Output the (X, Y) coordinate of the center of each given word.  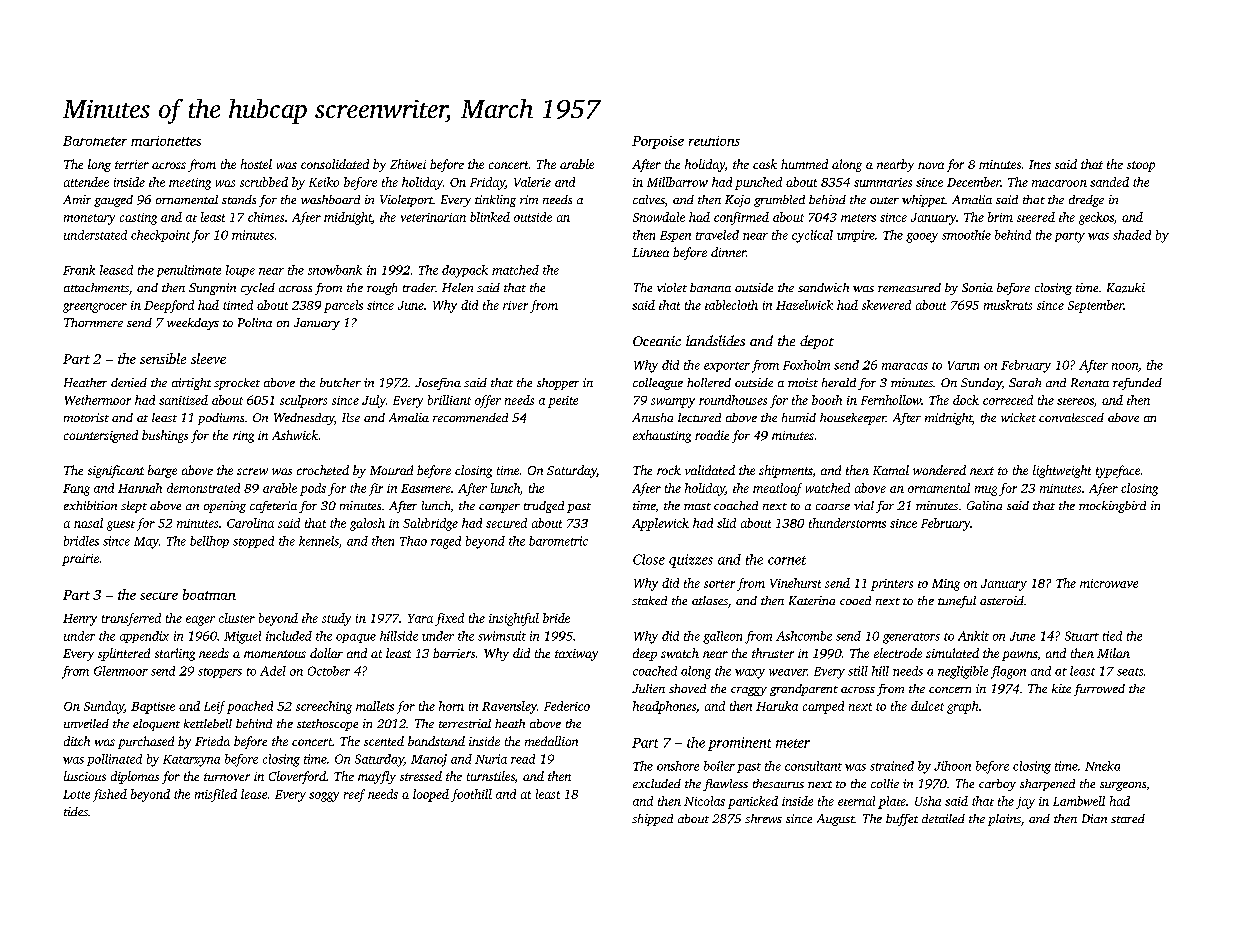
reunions (714, 141)
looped (431, 795)
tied (1112, 636)
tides (76, 811)
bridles (81, 541)
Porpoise (658, 142)
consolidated (335, 164)
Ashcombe (804, 636)
